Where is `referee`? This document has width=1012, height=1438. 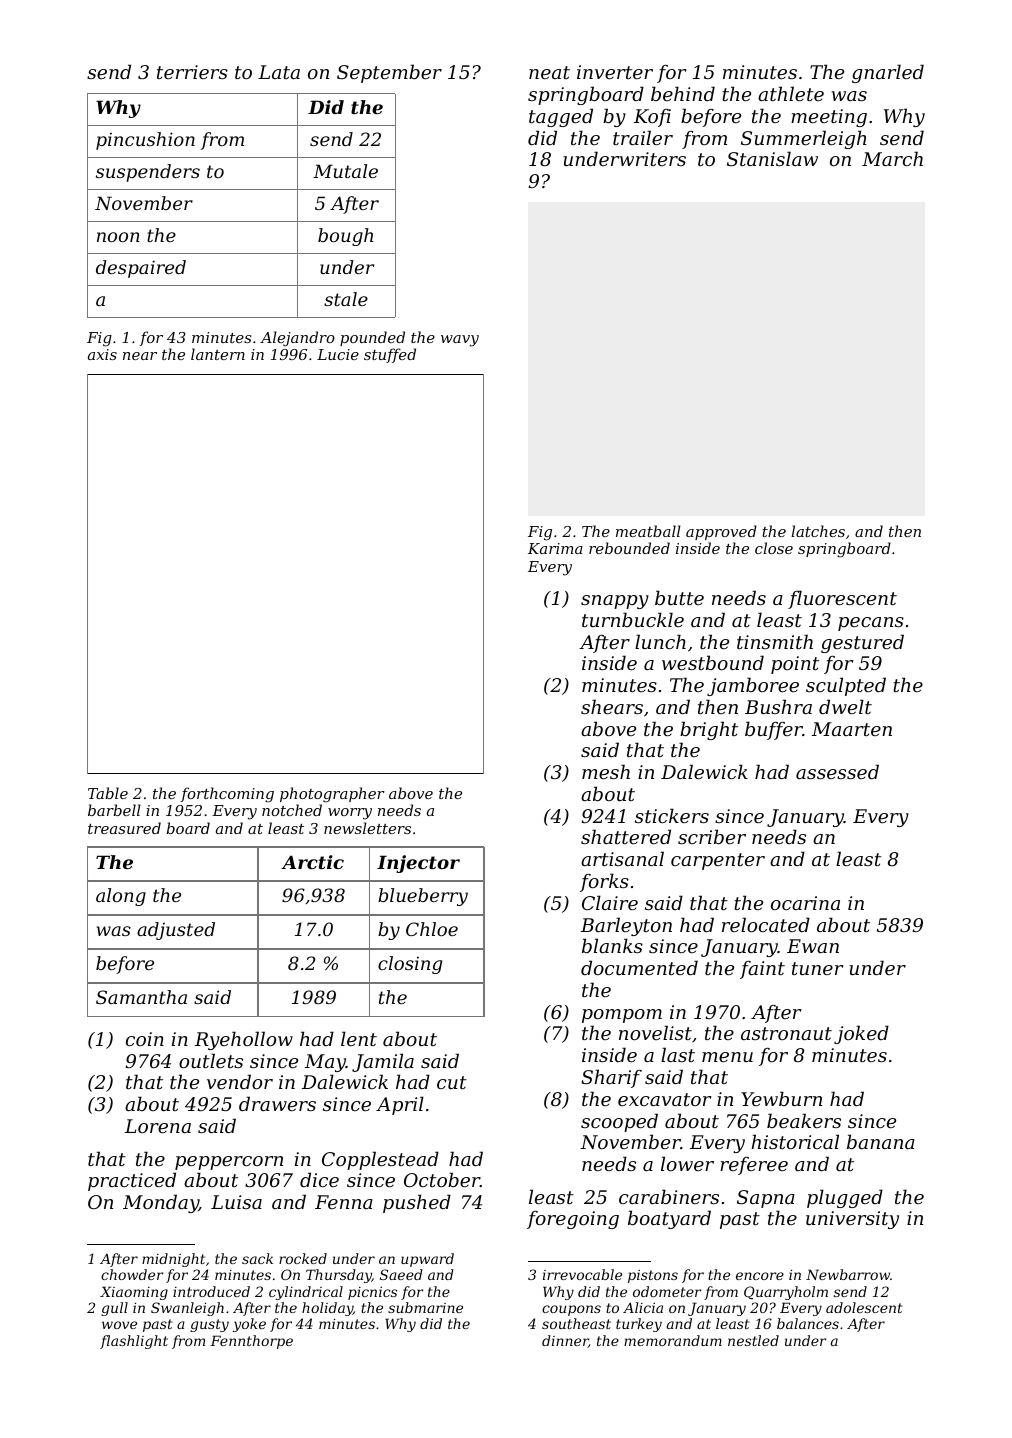
referee is located at coordinates (754, 1166).
